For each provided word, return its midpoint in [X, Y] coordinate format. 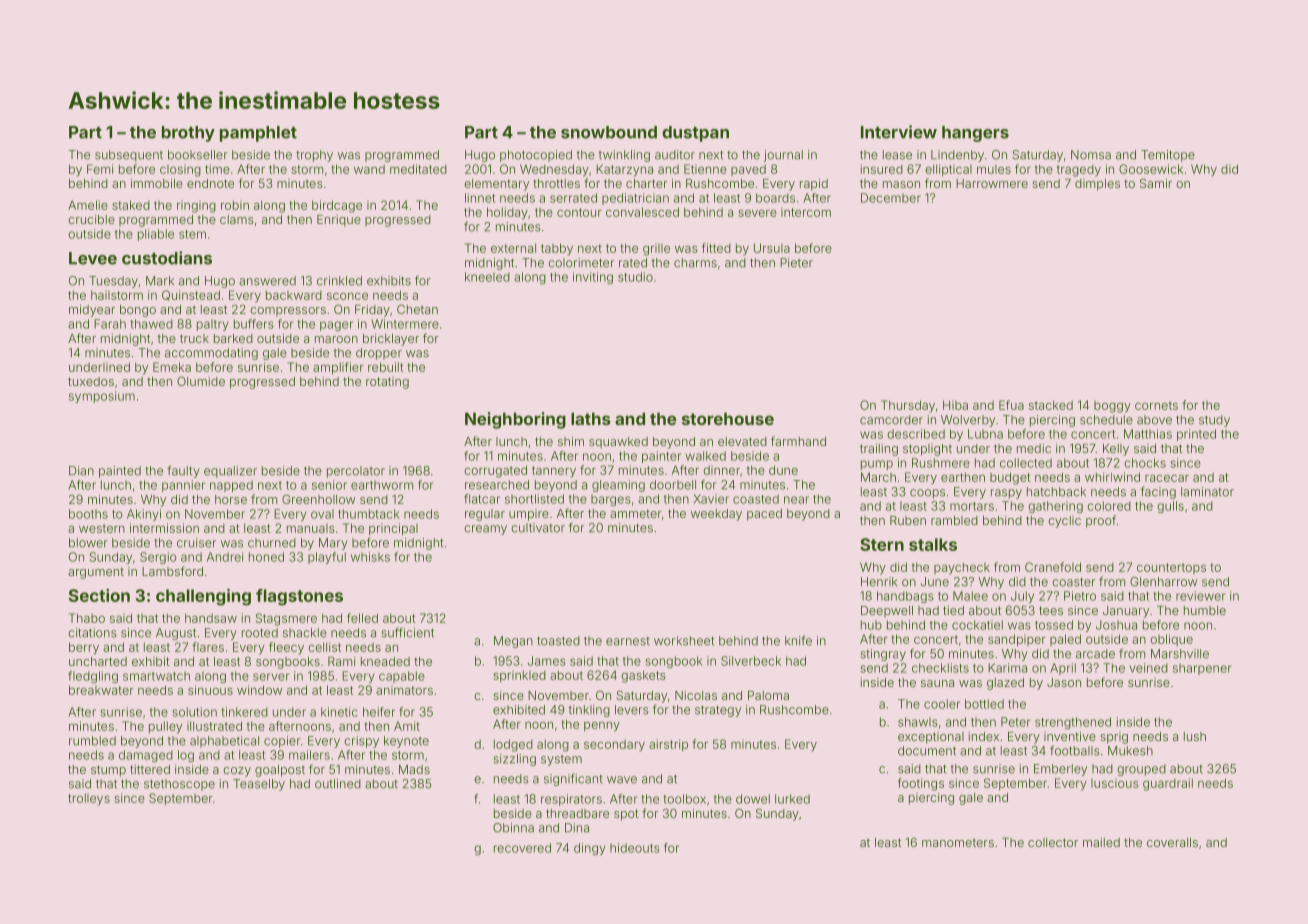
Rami [341, 661]
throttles [556, 183]
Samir [1156, 183]
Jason [1064, 682]
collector [1053, 842]
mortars [972, 506]
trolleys [89, 799]
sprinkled [519, 676]
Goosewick [1151, 169]
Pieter [796, 263]
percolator [356, 472]
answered [267, 281]
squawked [618, 443]
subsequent [129, 156]
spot [626, 815]
